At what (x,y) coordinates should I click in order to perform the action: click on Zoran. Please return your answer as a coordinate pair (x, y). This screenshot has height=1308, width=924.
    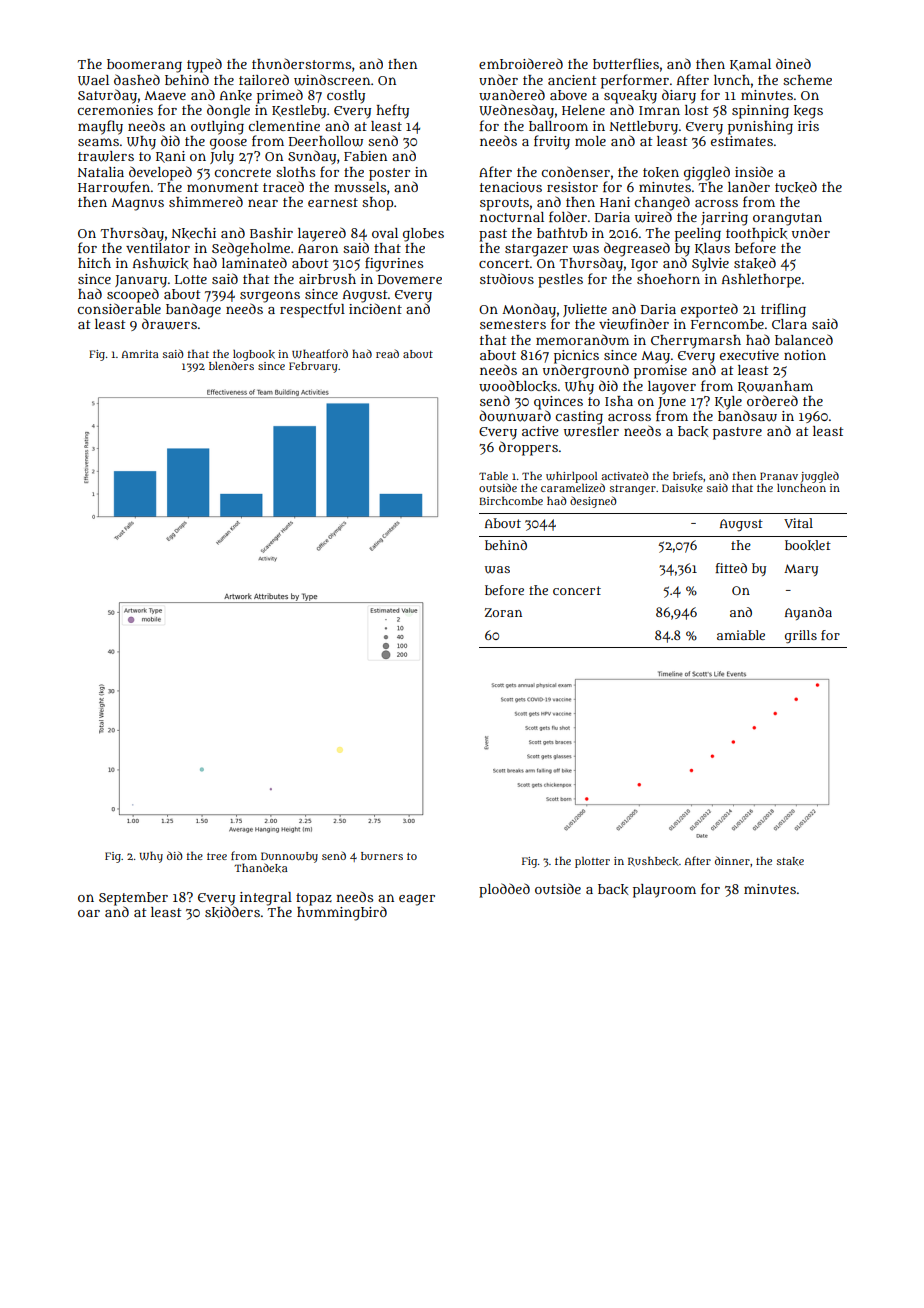
    Looking at the image, I should click on (503, 612).
